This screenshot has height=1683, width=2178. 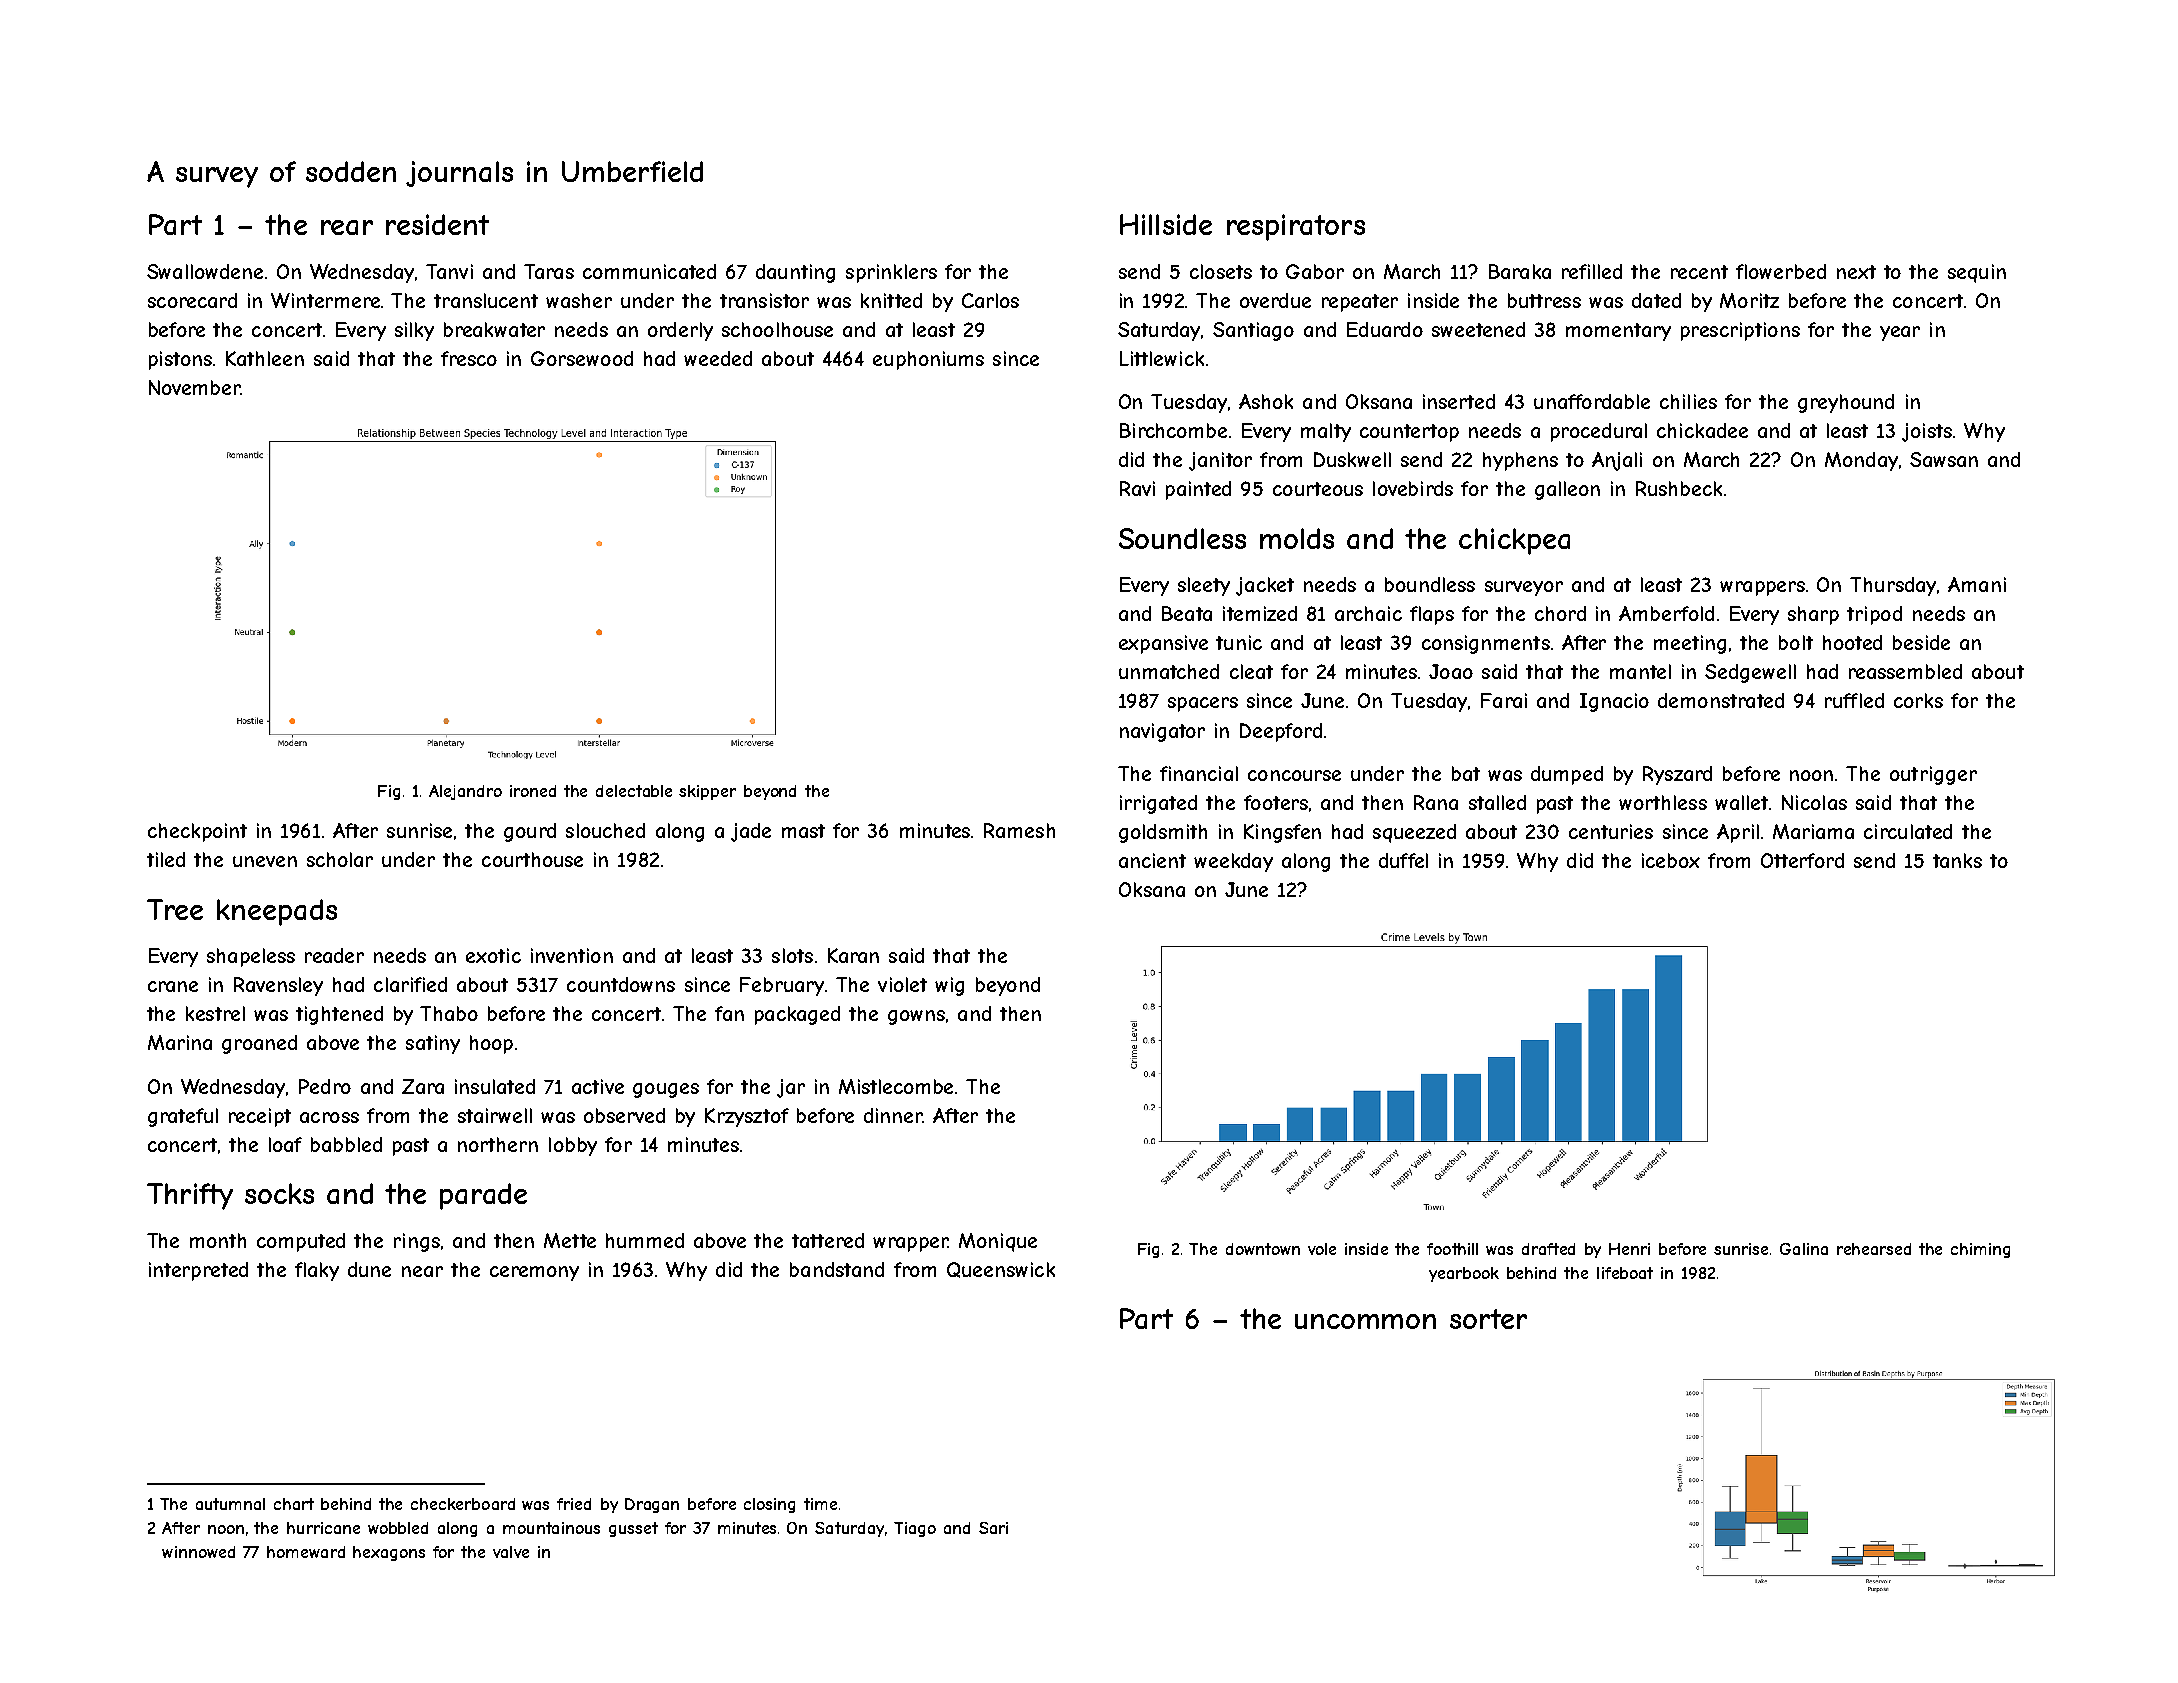 I want to click on winnowed, so click(x=198, y=1552).
